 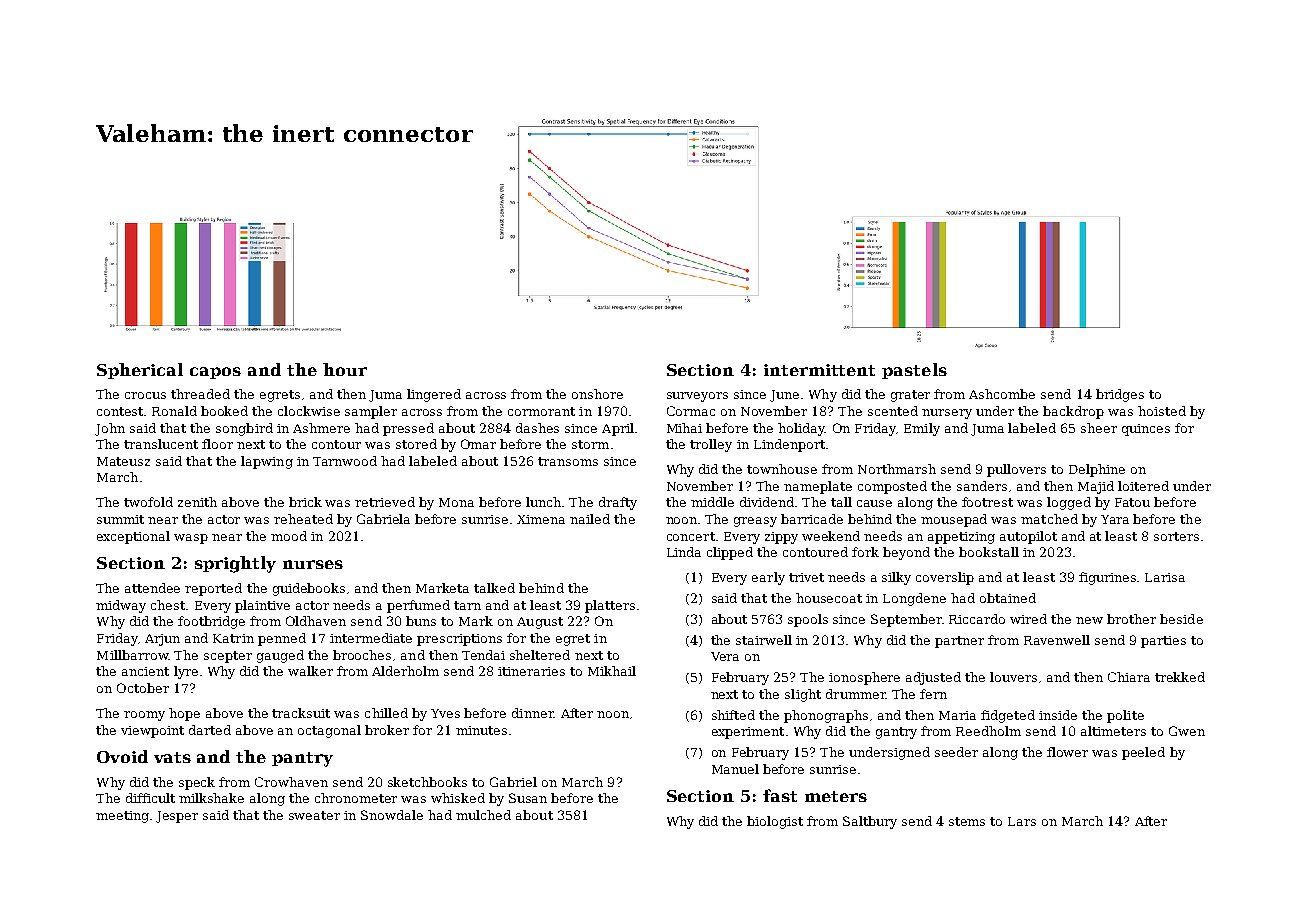 What do you see at coordinates (483, 815) in the screenshot?
I see `mulched` at bounding box center [483, 815].
